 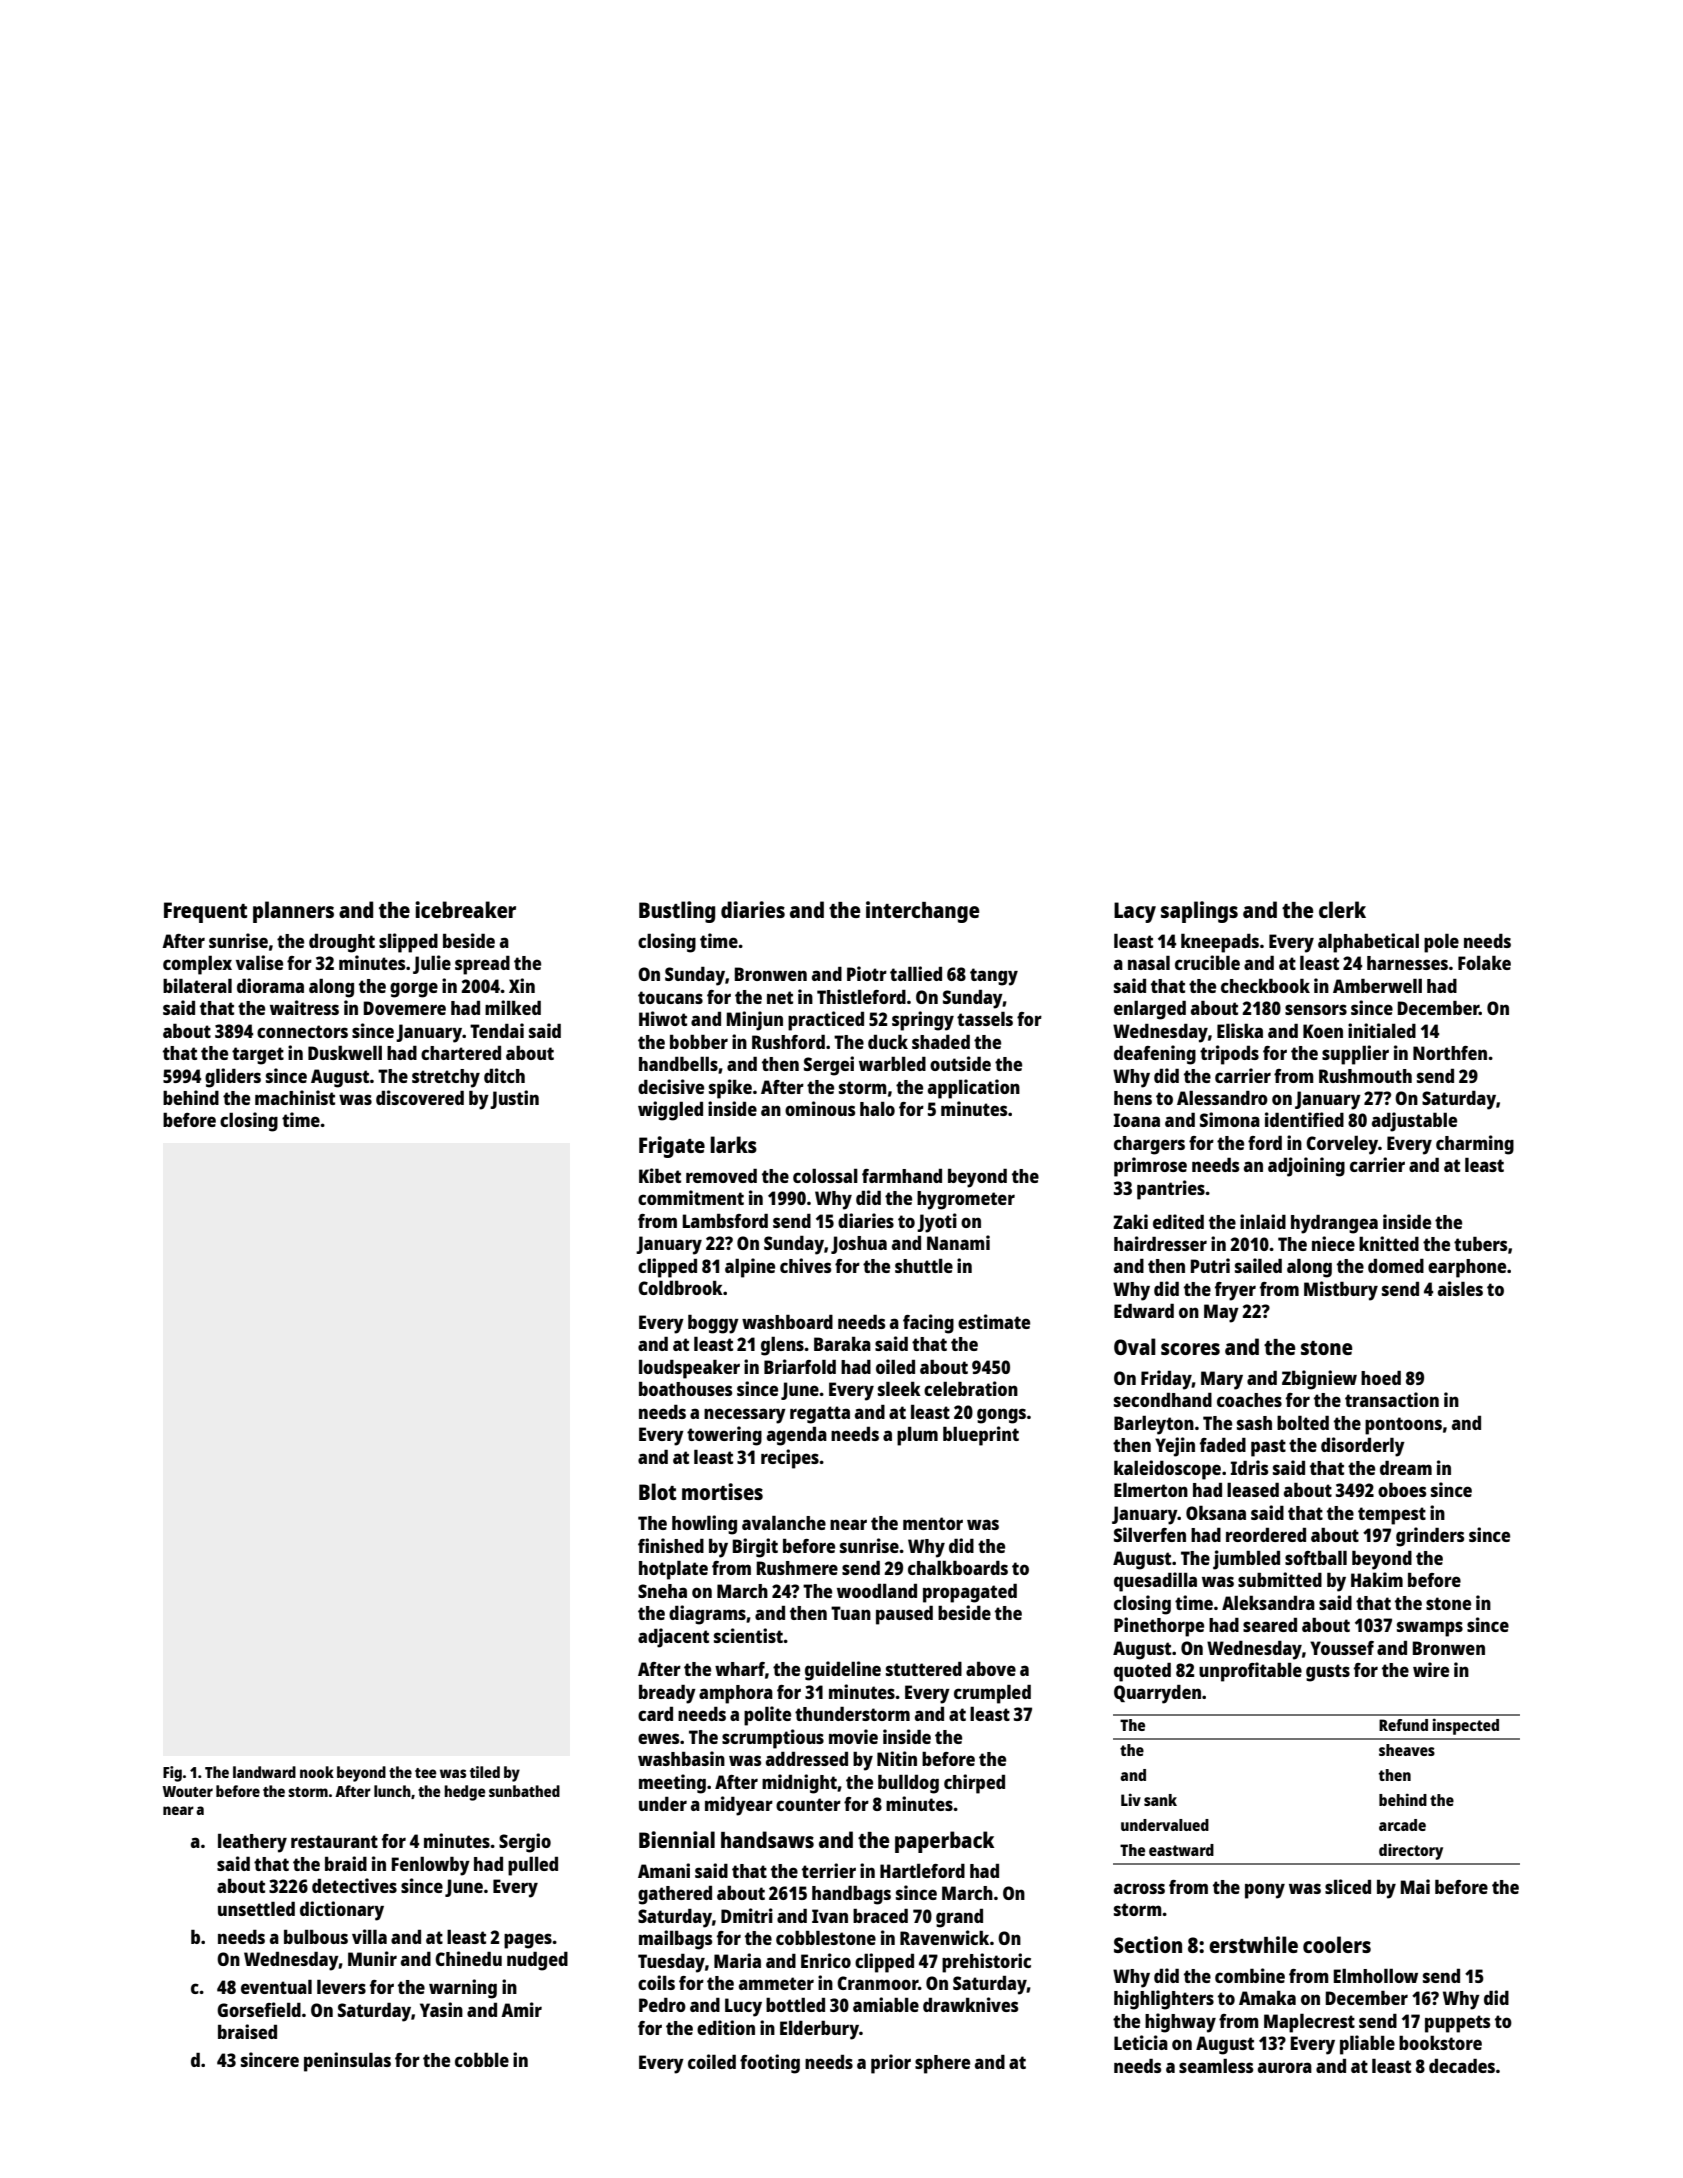 I want to click on disorderly, so click(x=1363, y=1447).
